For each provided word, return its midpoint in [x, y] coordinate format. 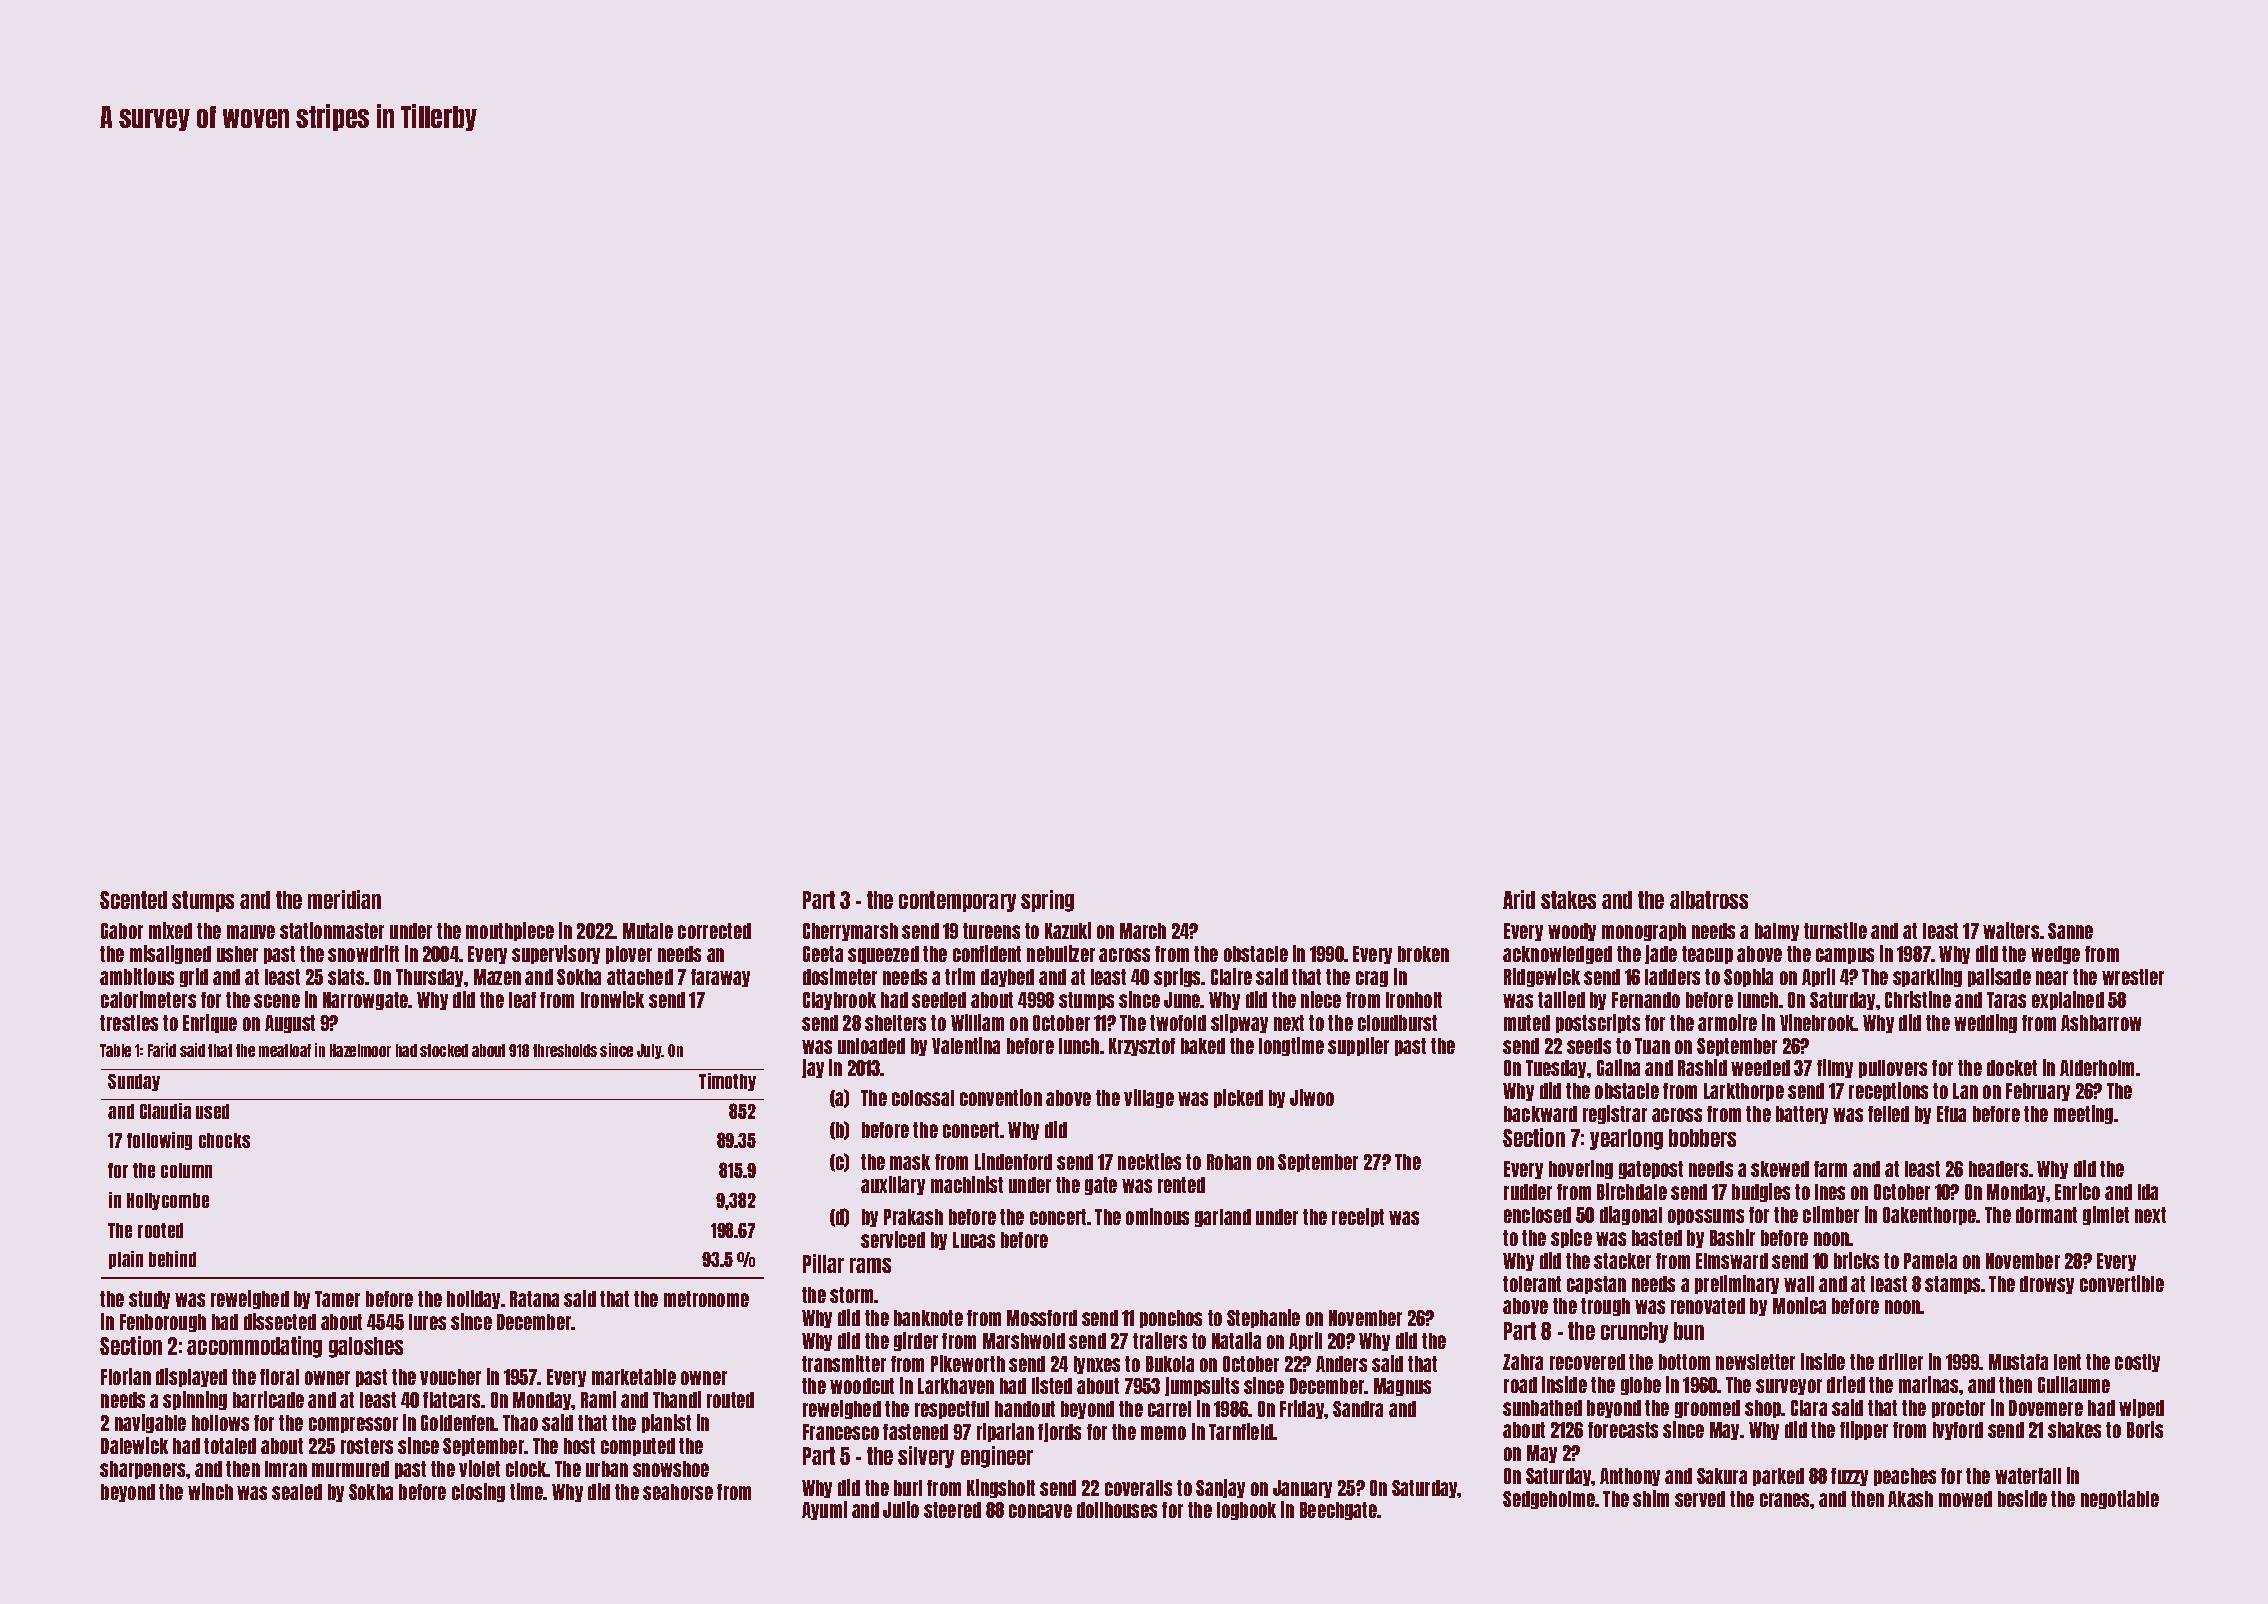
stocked [444, 1050]
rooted [160, 1230]
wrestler [2133, 977]
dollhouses [1117, 1510]
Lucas [974, 1240]
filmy [1835, 1068]
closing [478, 1492]
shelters [895, 1023]
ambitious [137, 976]
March [1143, 931]
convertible [2122, 1283]
